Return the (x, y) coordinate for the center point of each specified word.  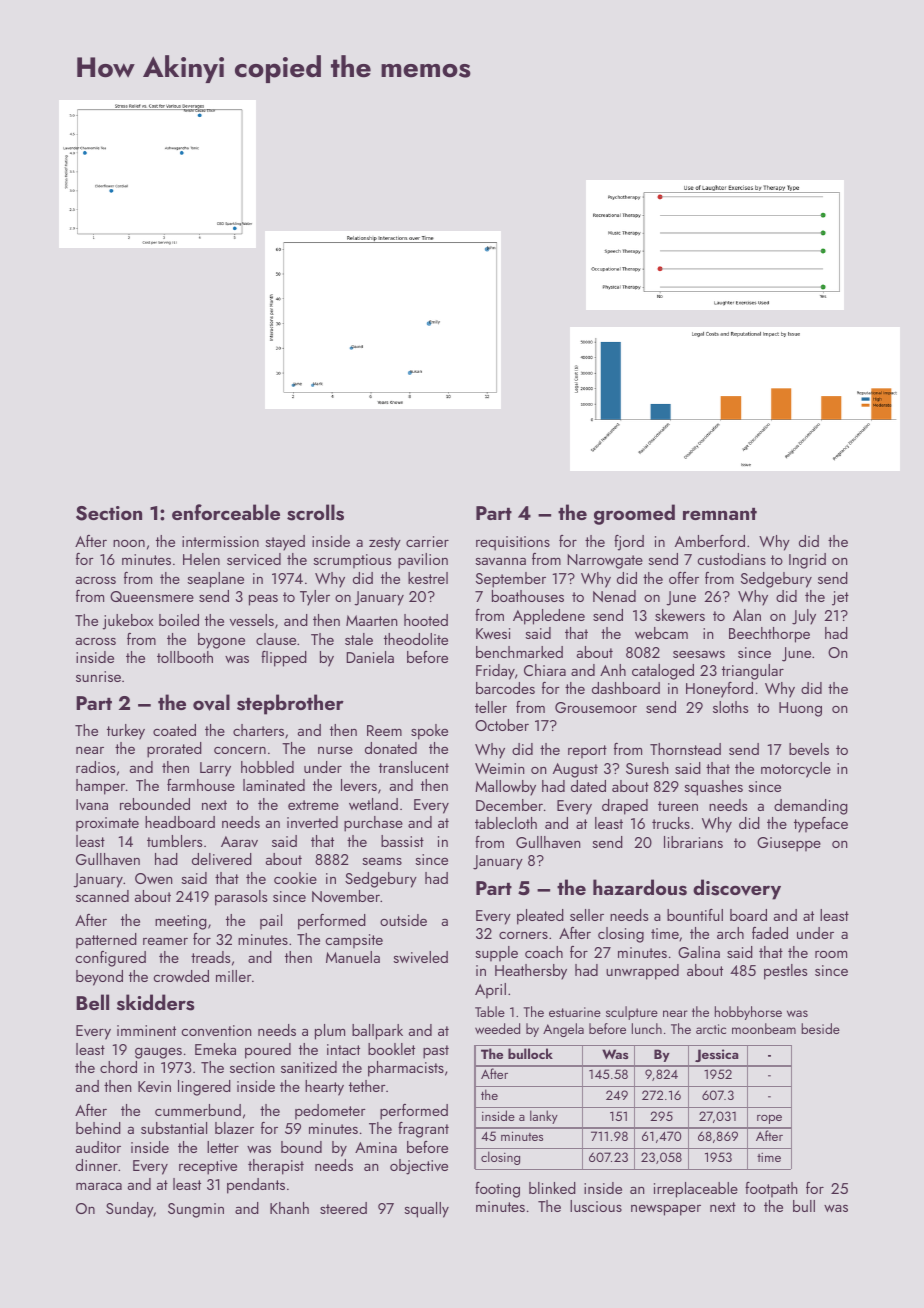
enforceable (226, 512)
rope (769, 1119)
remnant (720, 514)
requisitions (513, 543)
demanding (811, 807)
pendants (256, 1186)
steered (343, 1208)
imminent (146, 1030)
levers (359, 785)
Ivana (92, 804)
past (436, 1052)
